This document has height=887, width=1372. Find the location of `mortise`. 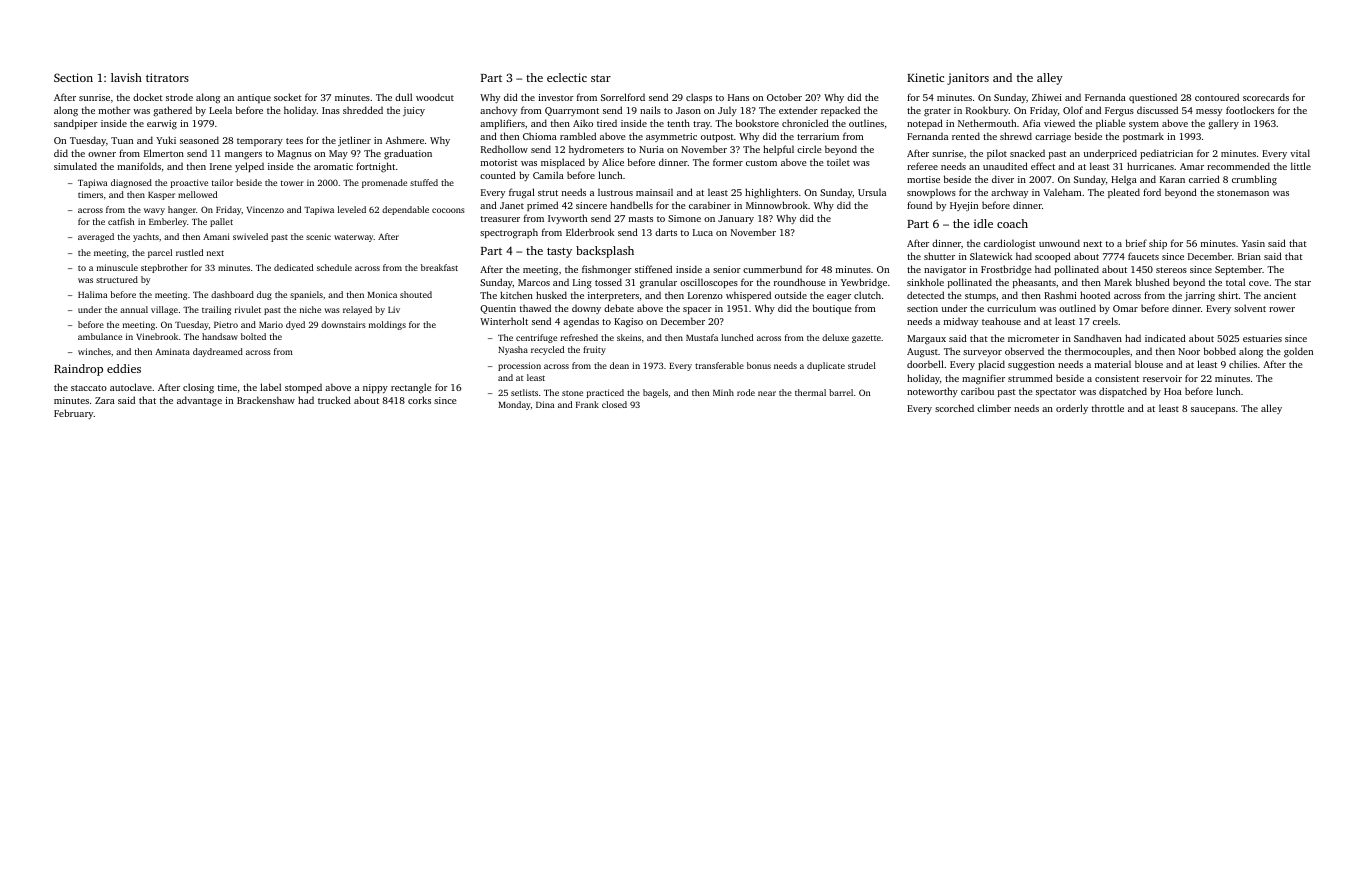

mortise is located at coordinates (923, 179).
